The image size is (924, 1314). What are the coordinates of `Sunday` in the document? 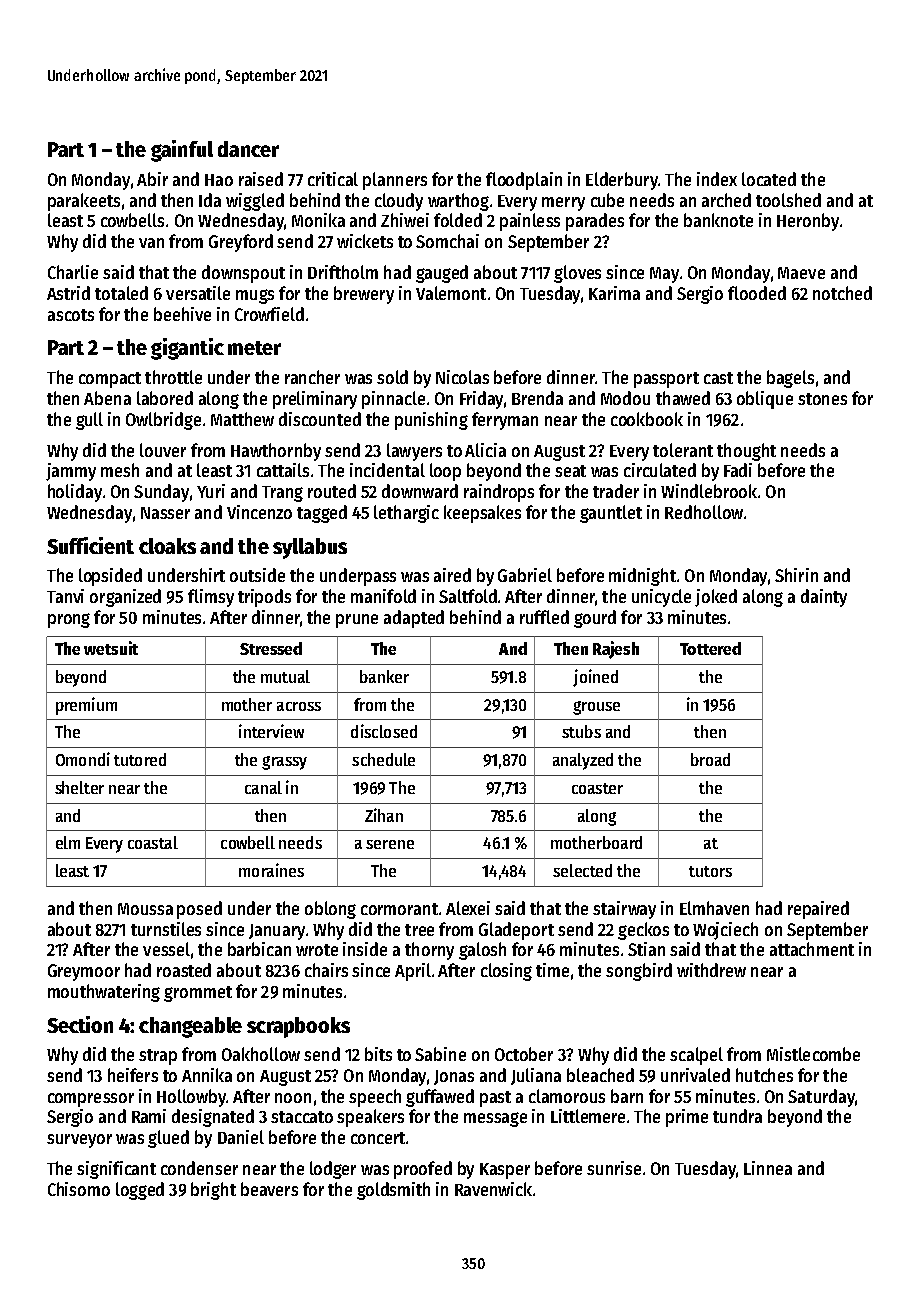 It's located at (161, 493).
